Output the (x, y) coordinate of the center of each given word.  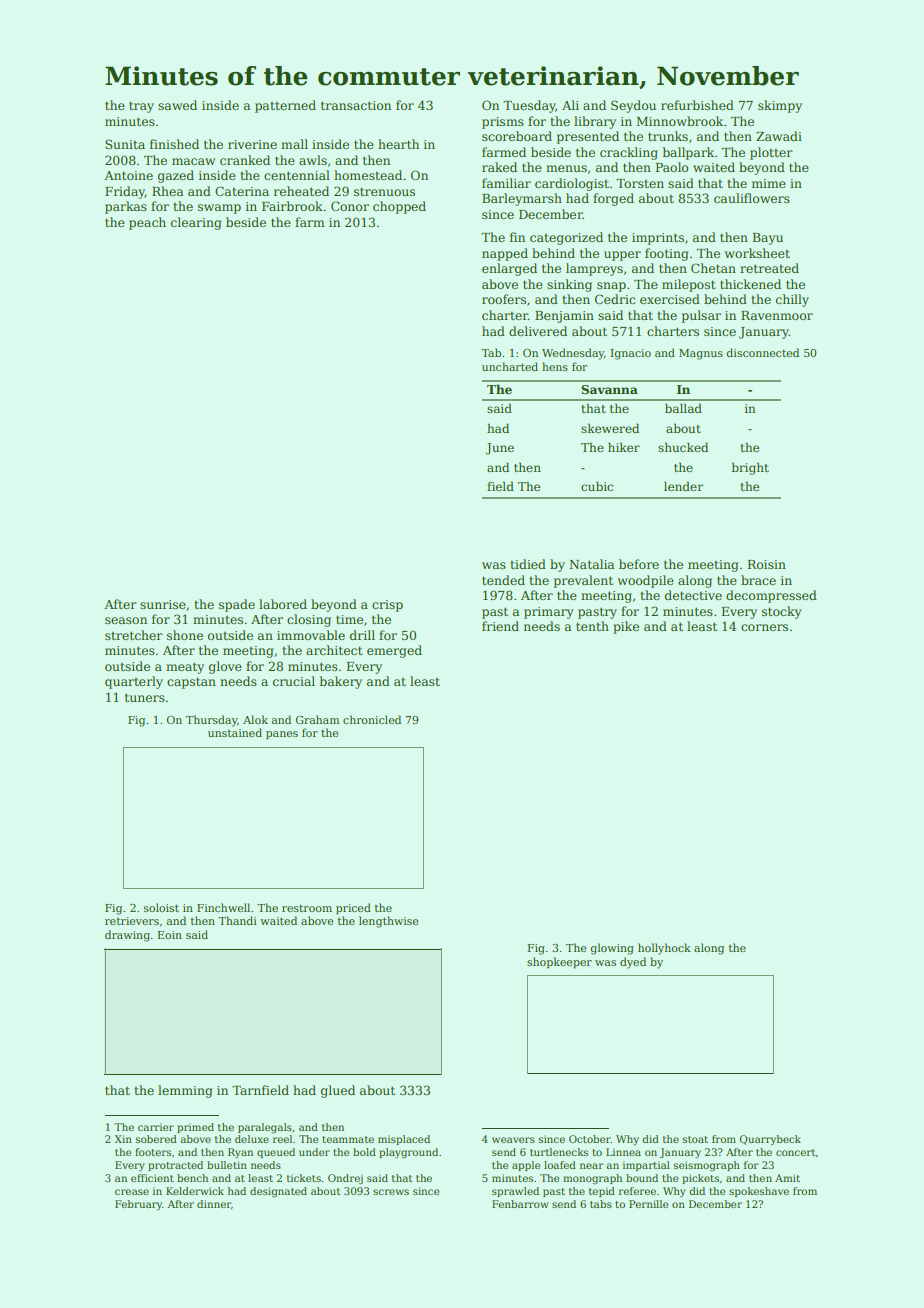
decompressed (771, 596)
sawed (177, 105)
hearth (398, 144)
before (639, 564)
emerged (394, 651)
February (138, 1205)
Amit (787, 1178)
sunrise (163, 604)
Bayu (768, 239)
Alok (255, 719)
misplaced (404, 1140)
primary (549, 613)
